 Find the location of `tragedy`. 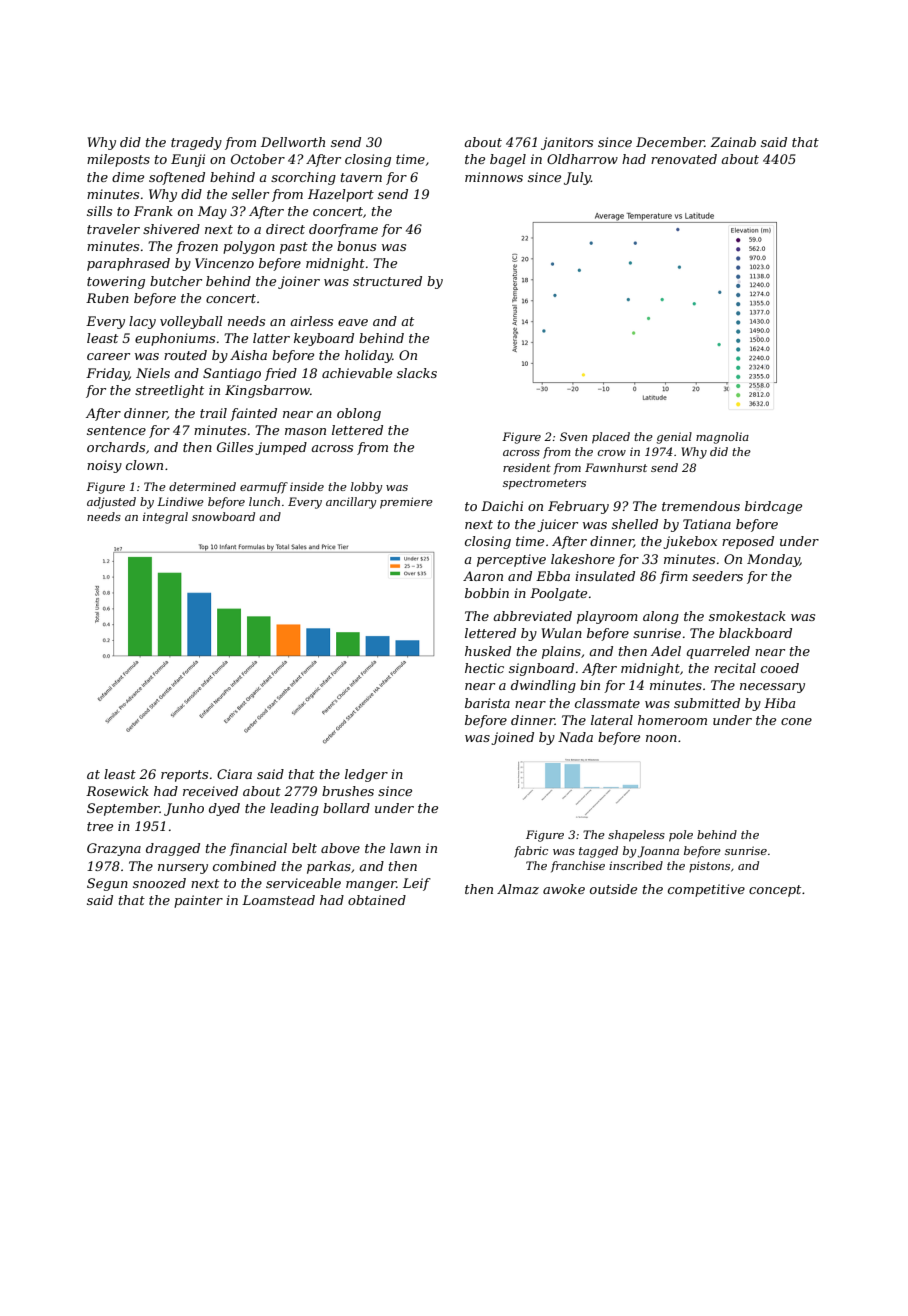

tragedy is located at coordinates (196, 143).
